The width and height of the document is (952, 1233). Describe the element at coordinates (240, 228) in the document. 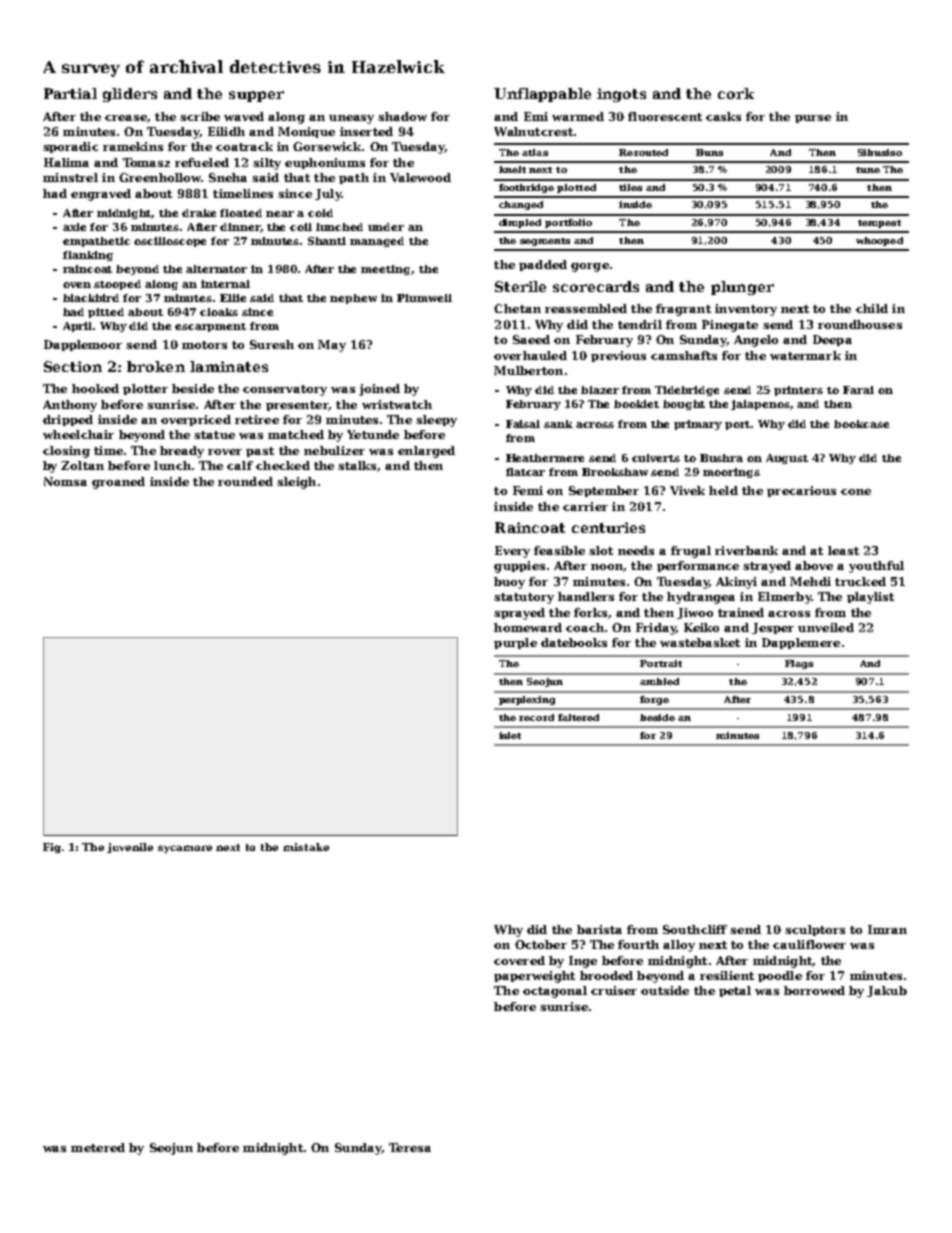

I see `dinner` at that location.
